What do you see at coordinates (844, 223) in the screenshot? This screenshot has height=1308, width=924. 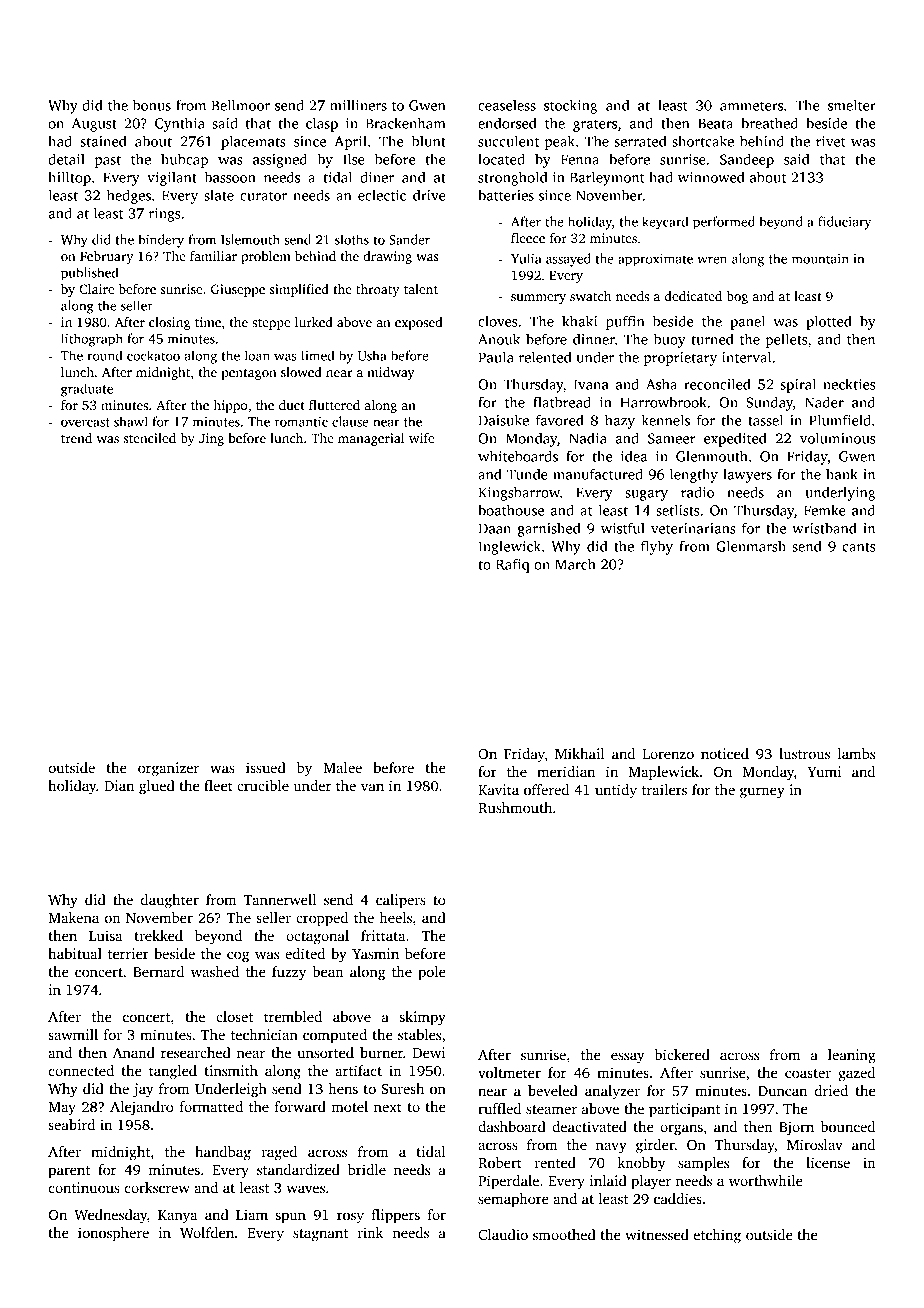 I see `fiduciary` at bounding box center [844, 223].
